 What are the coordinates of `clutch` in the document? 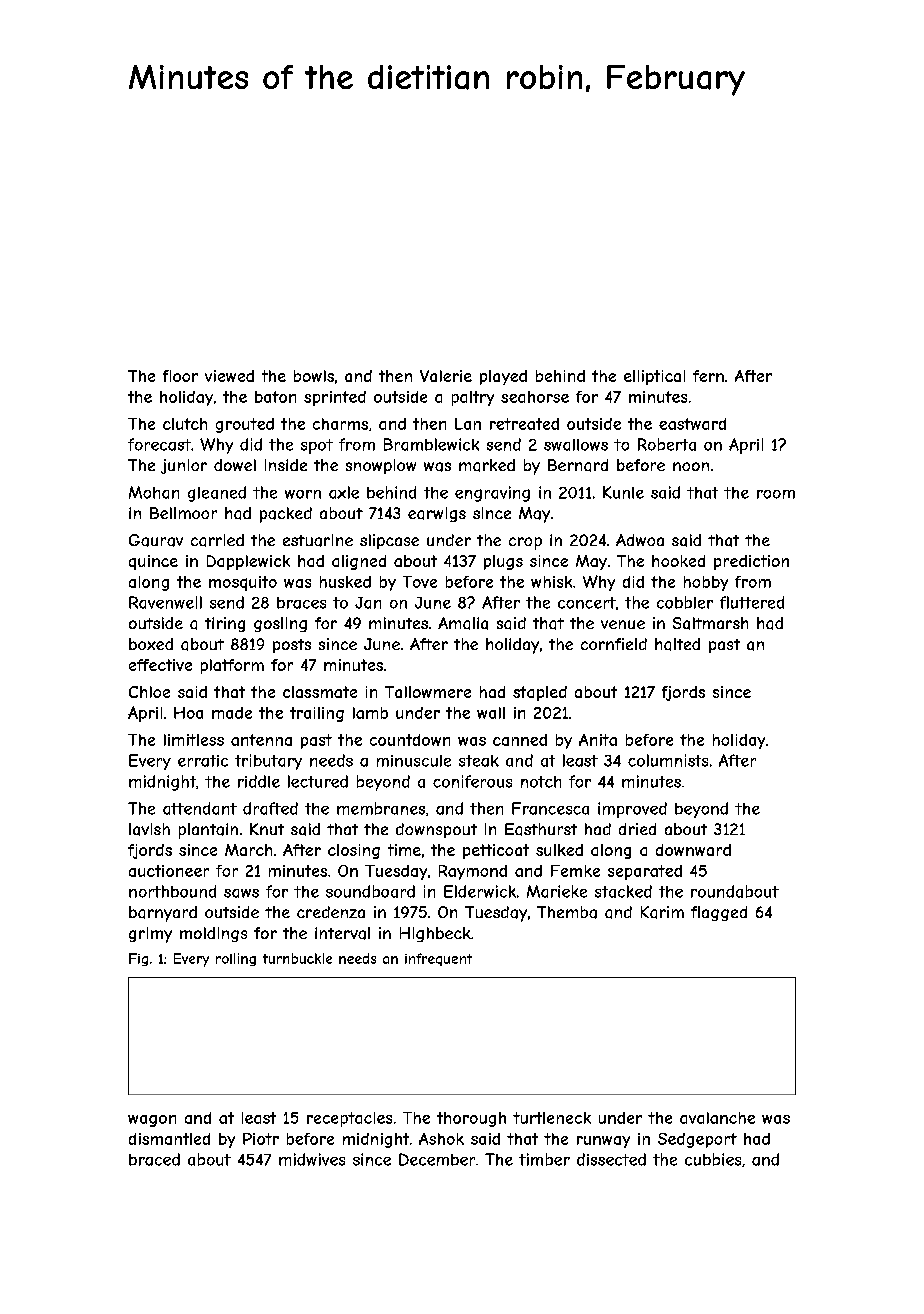 It's located at (185, 424).
